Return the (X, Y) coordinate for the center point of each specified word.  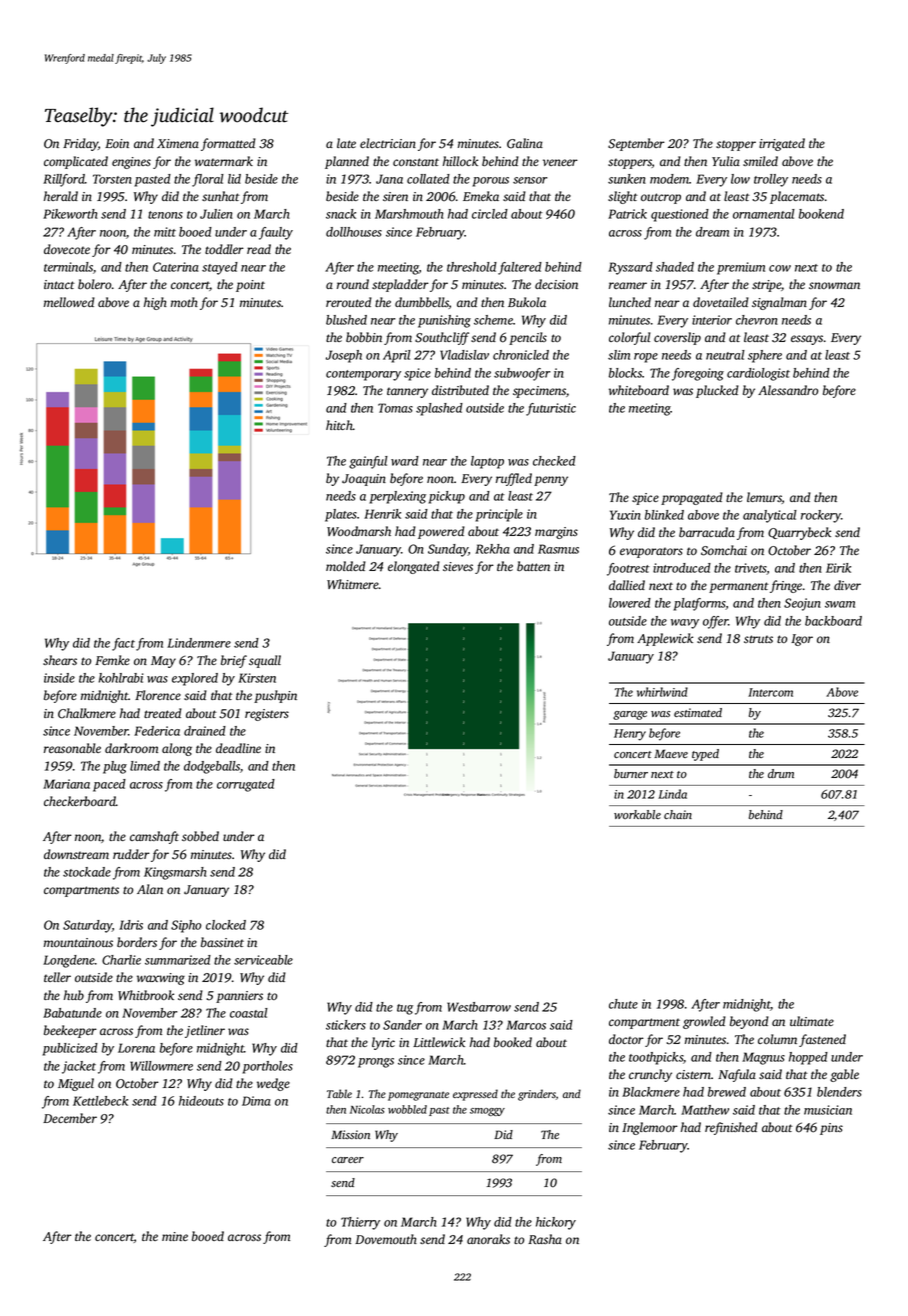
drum (781, 773)
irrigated (782, 144)
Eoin (117, 143)
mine (175, 1236)
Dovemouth (386, 1239)
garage (630, 715)
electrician (388, 143)
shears (60, 660)
